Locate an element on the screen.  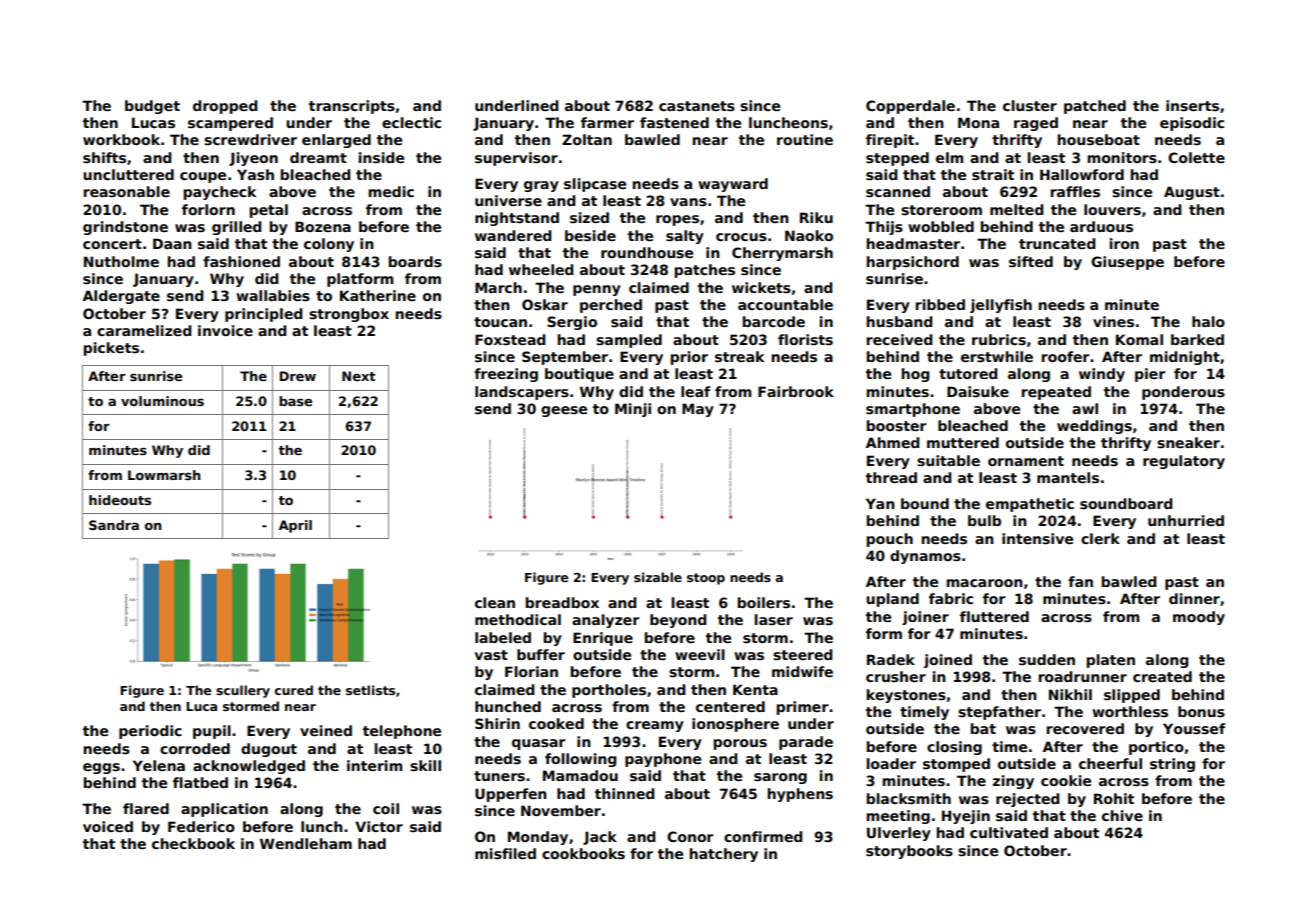
cultivated is located at coordinates (1009, 832).
